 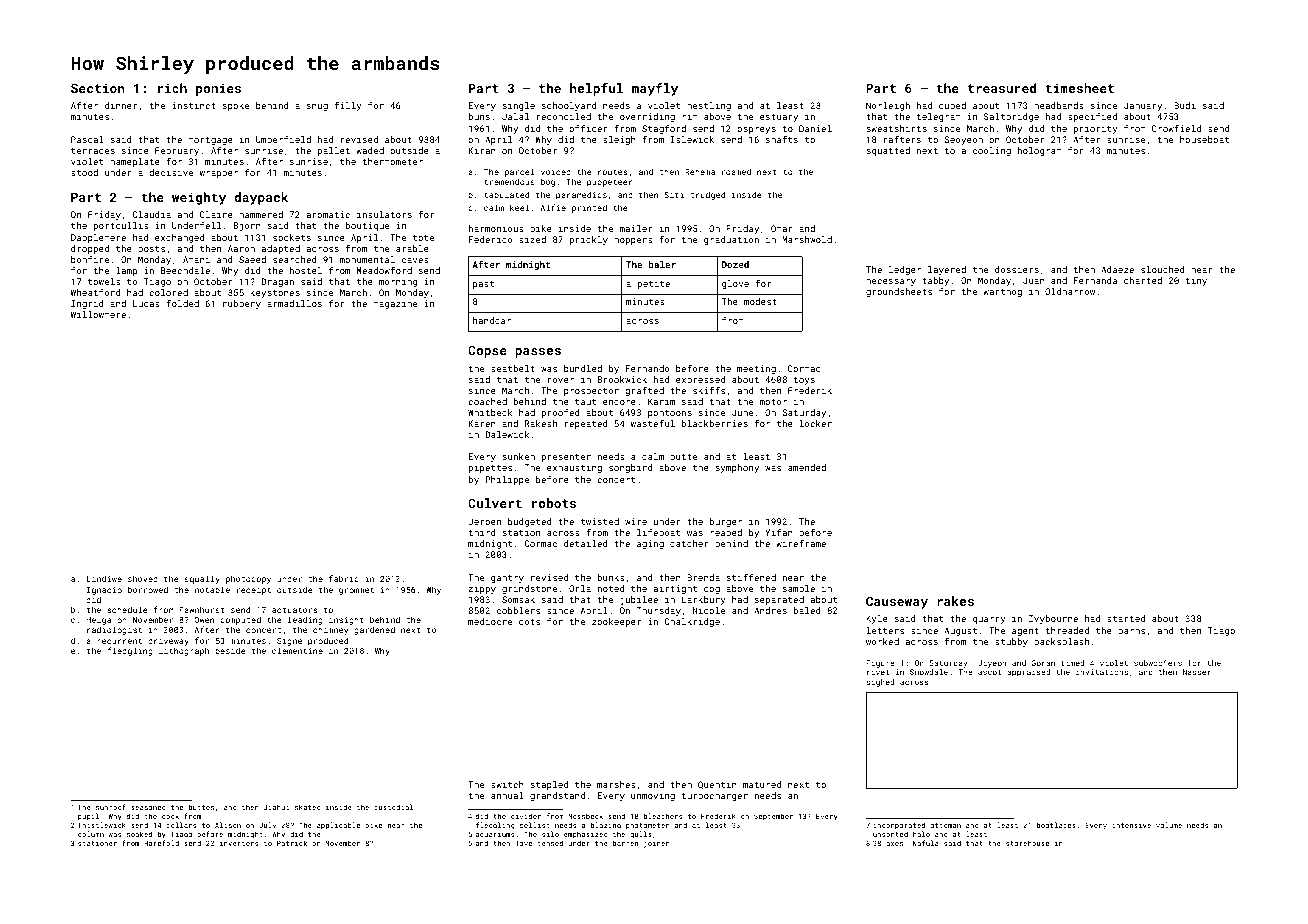 I want to click on joiner, so click(x=656, y=844).
